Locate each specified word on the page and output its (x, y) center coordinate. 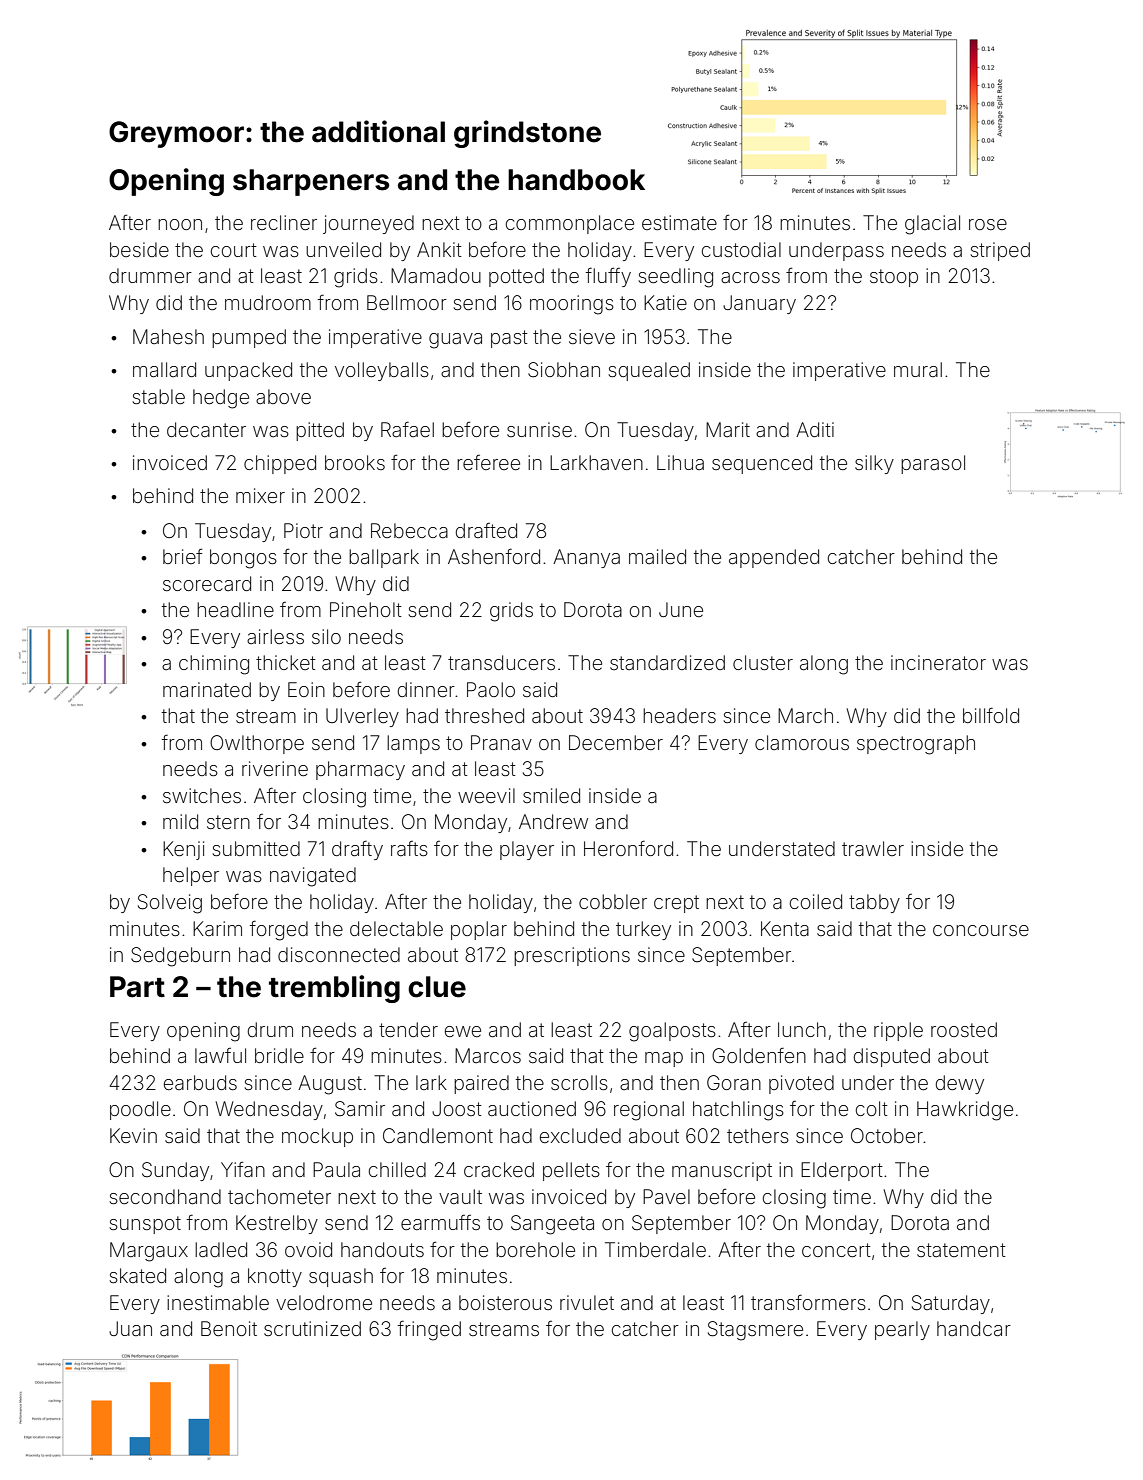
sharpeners (311, 182)
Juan (130, 1328)
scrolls (579, 1082)
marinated (207, 689)
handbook (576, 180)
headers (679, 715)
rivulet (587, 1302)
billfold (991, 715)
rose (988, 224)
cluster (763, 662)
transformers (808, 1302)
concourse (981, 930)
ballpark (384, 558)
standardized (667, 662)
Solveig (170, 904)
